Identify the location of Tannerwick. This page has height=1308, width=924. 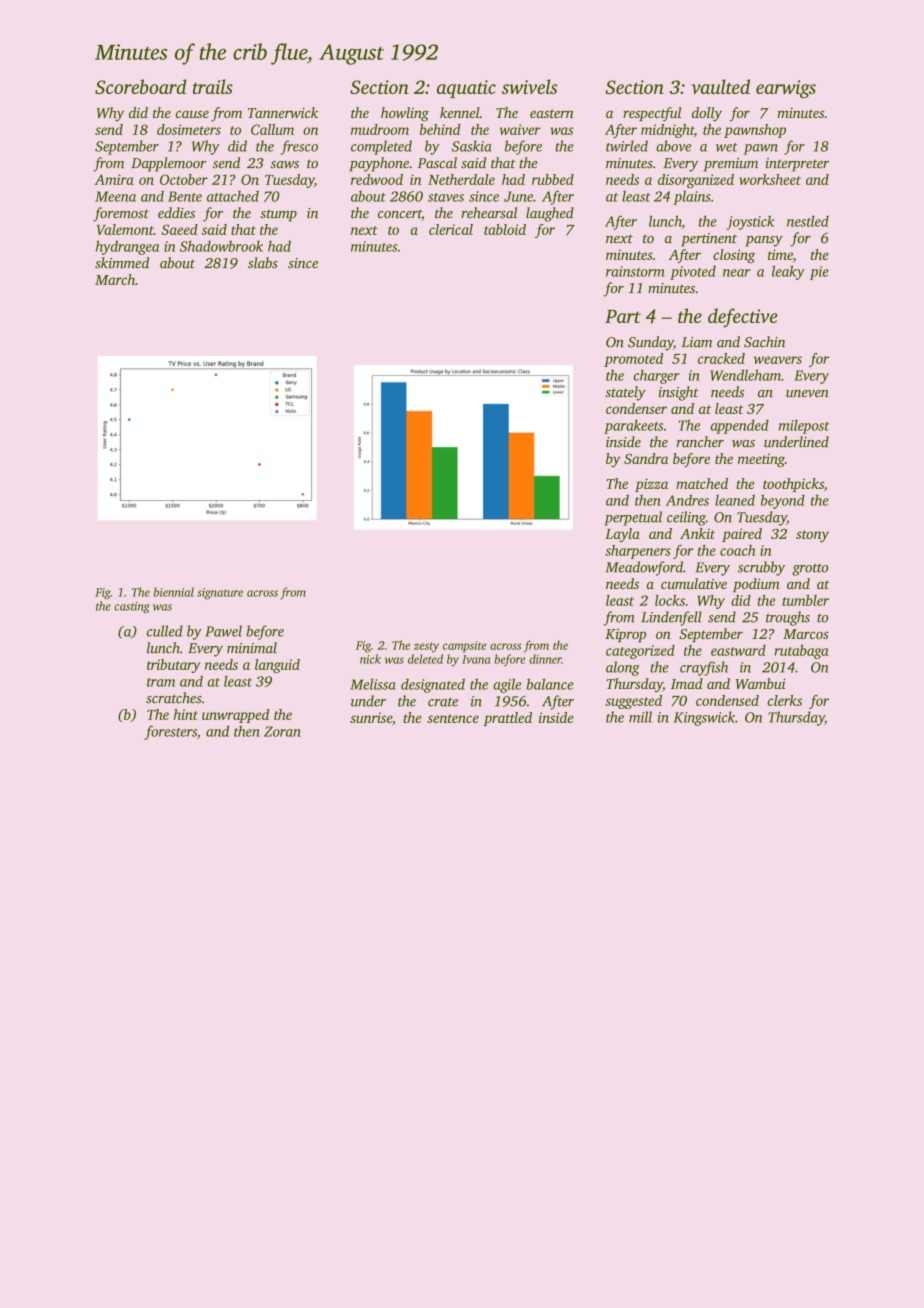
(283, 112).
